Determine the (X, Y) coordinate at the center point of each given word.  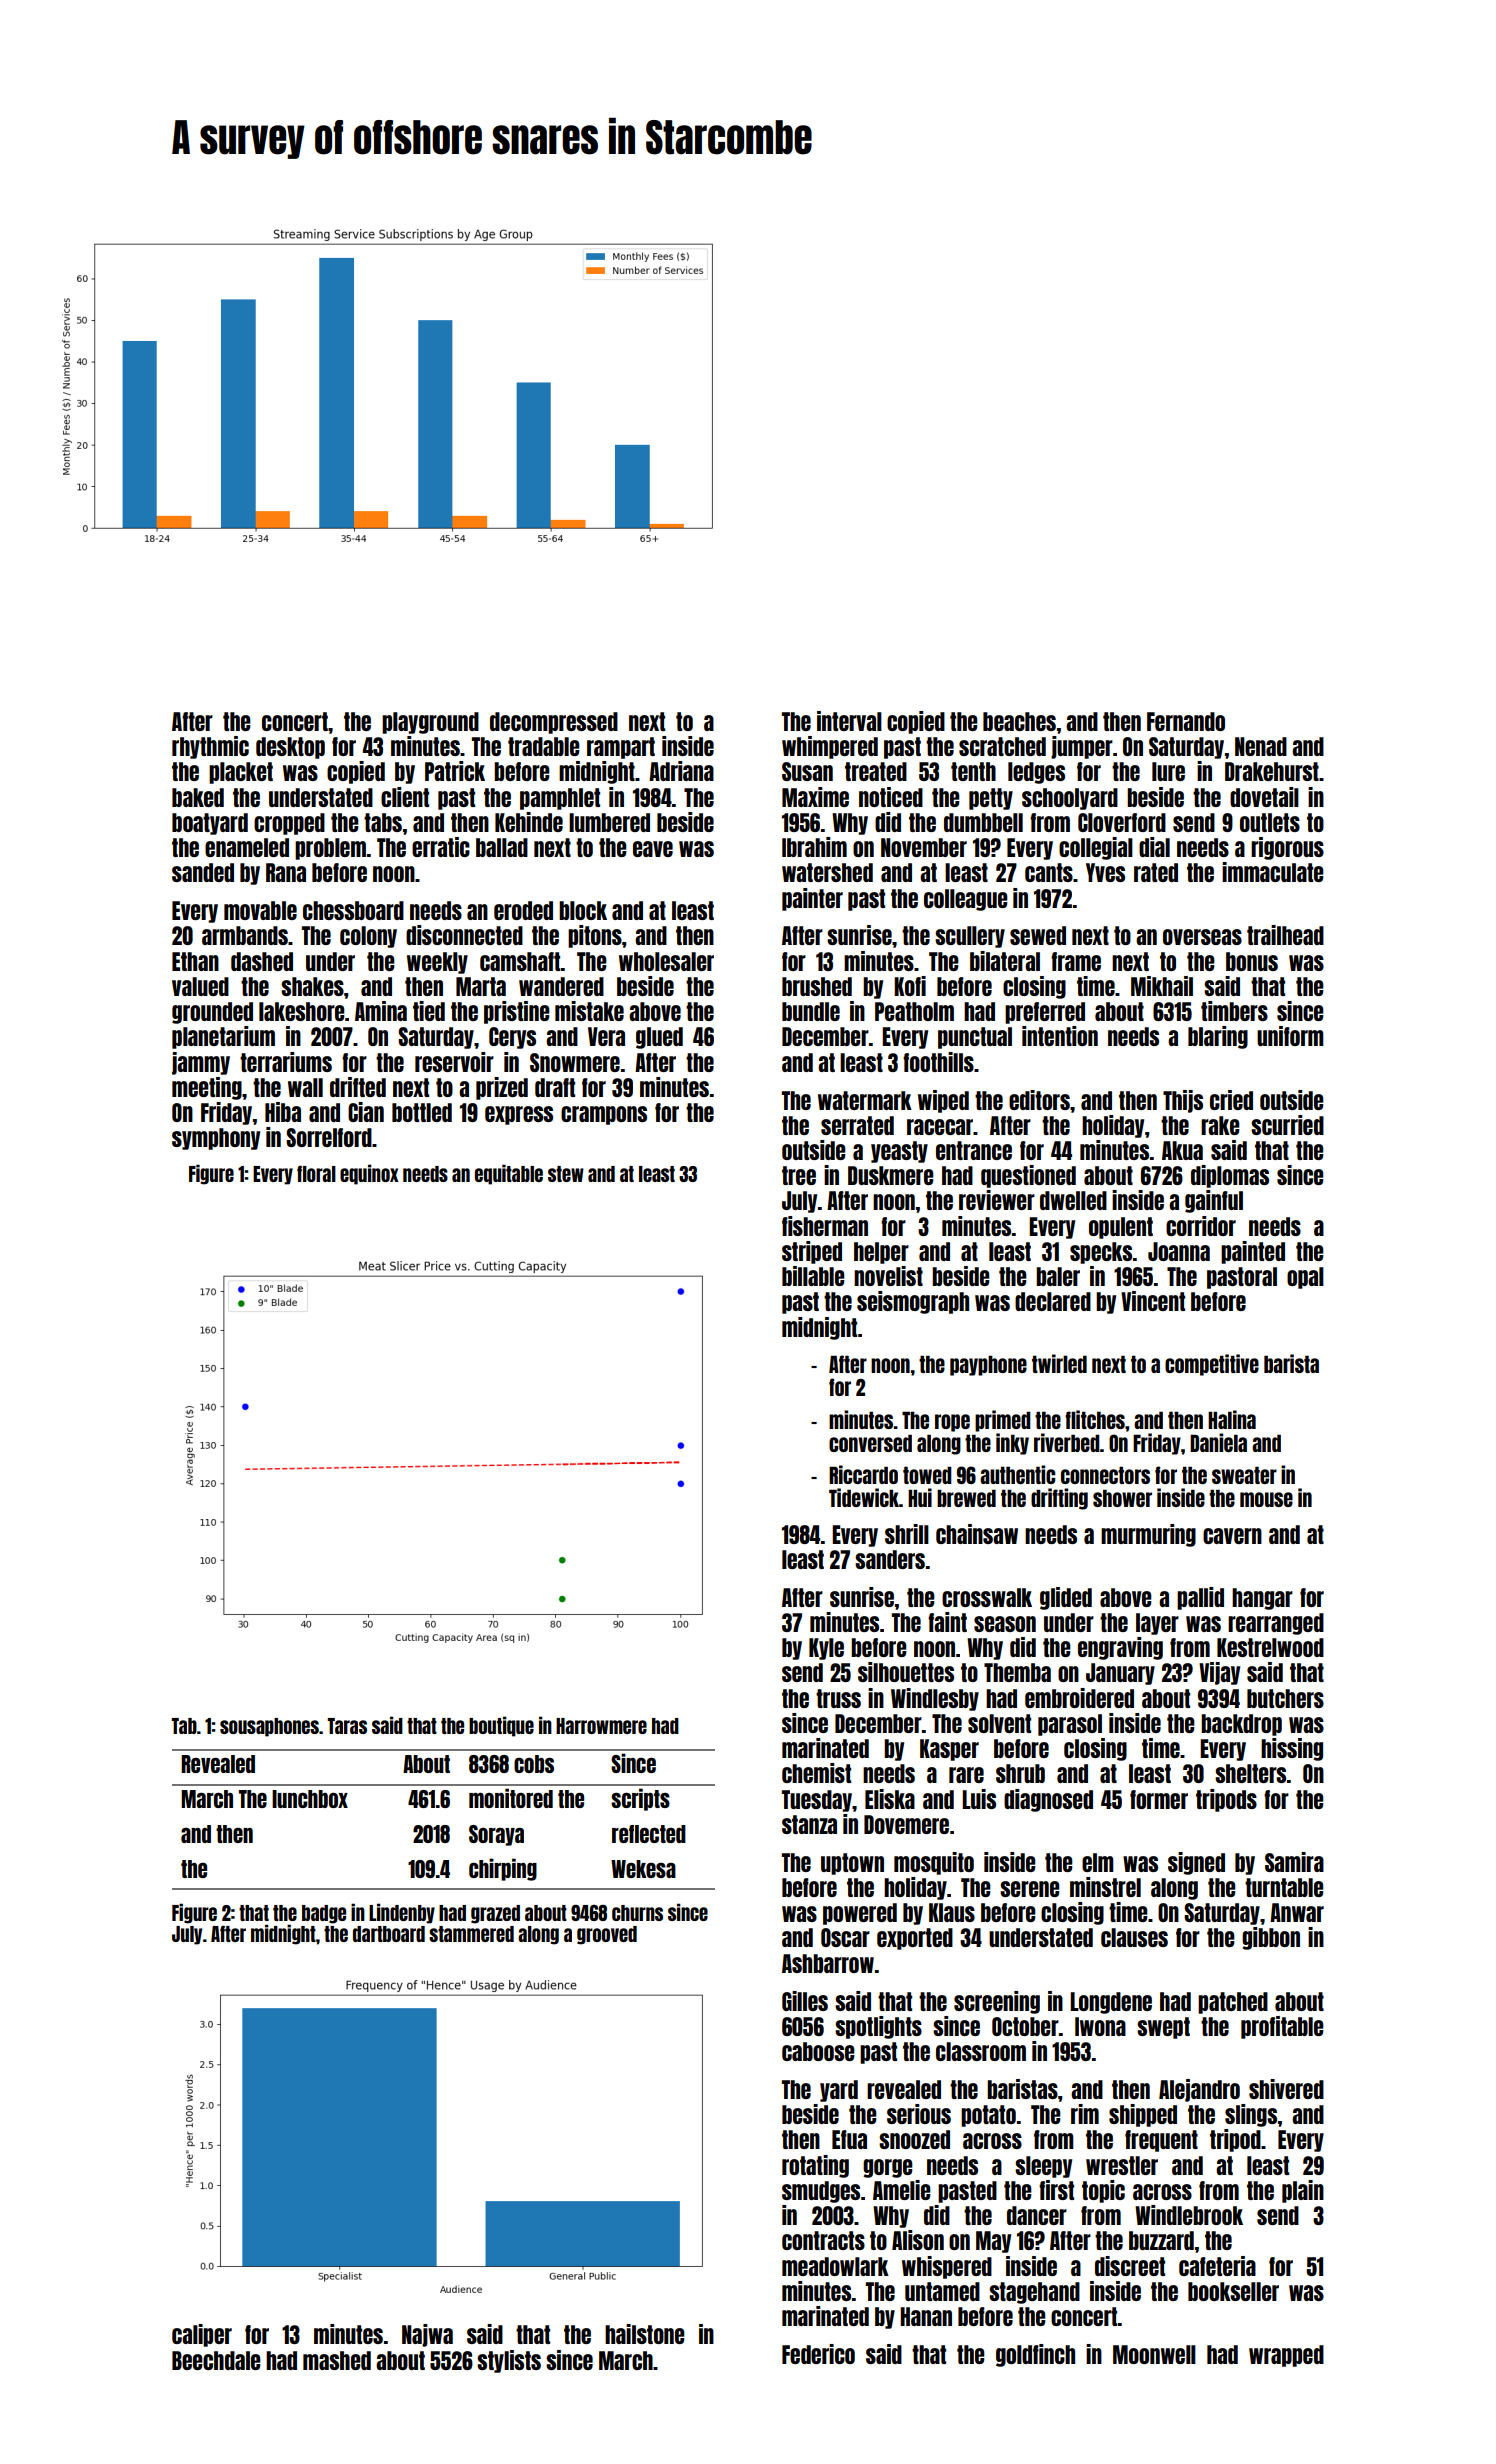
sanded (203, 872)
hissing (1292, 1749)
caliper (202, 2335)
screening (997, 2002)
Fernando (1186, 721)
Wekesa (643, 1869)
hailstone (645, 2334)
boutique (501, 1726)
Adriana (681, 771)
